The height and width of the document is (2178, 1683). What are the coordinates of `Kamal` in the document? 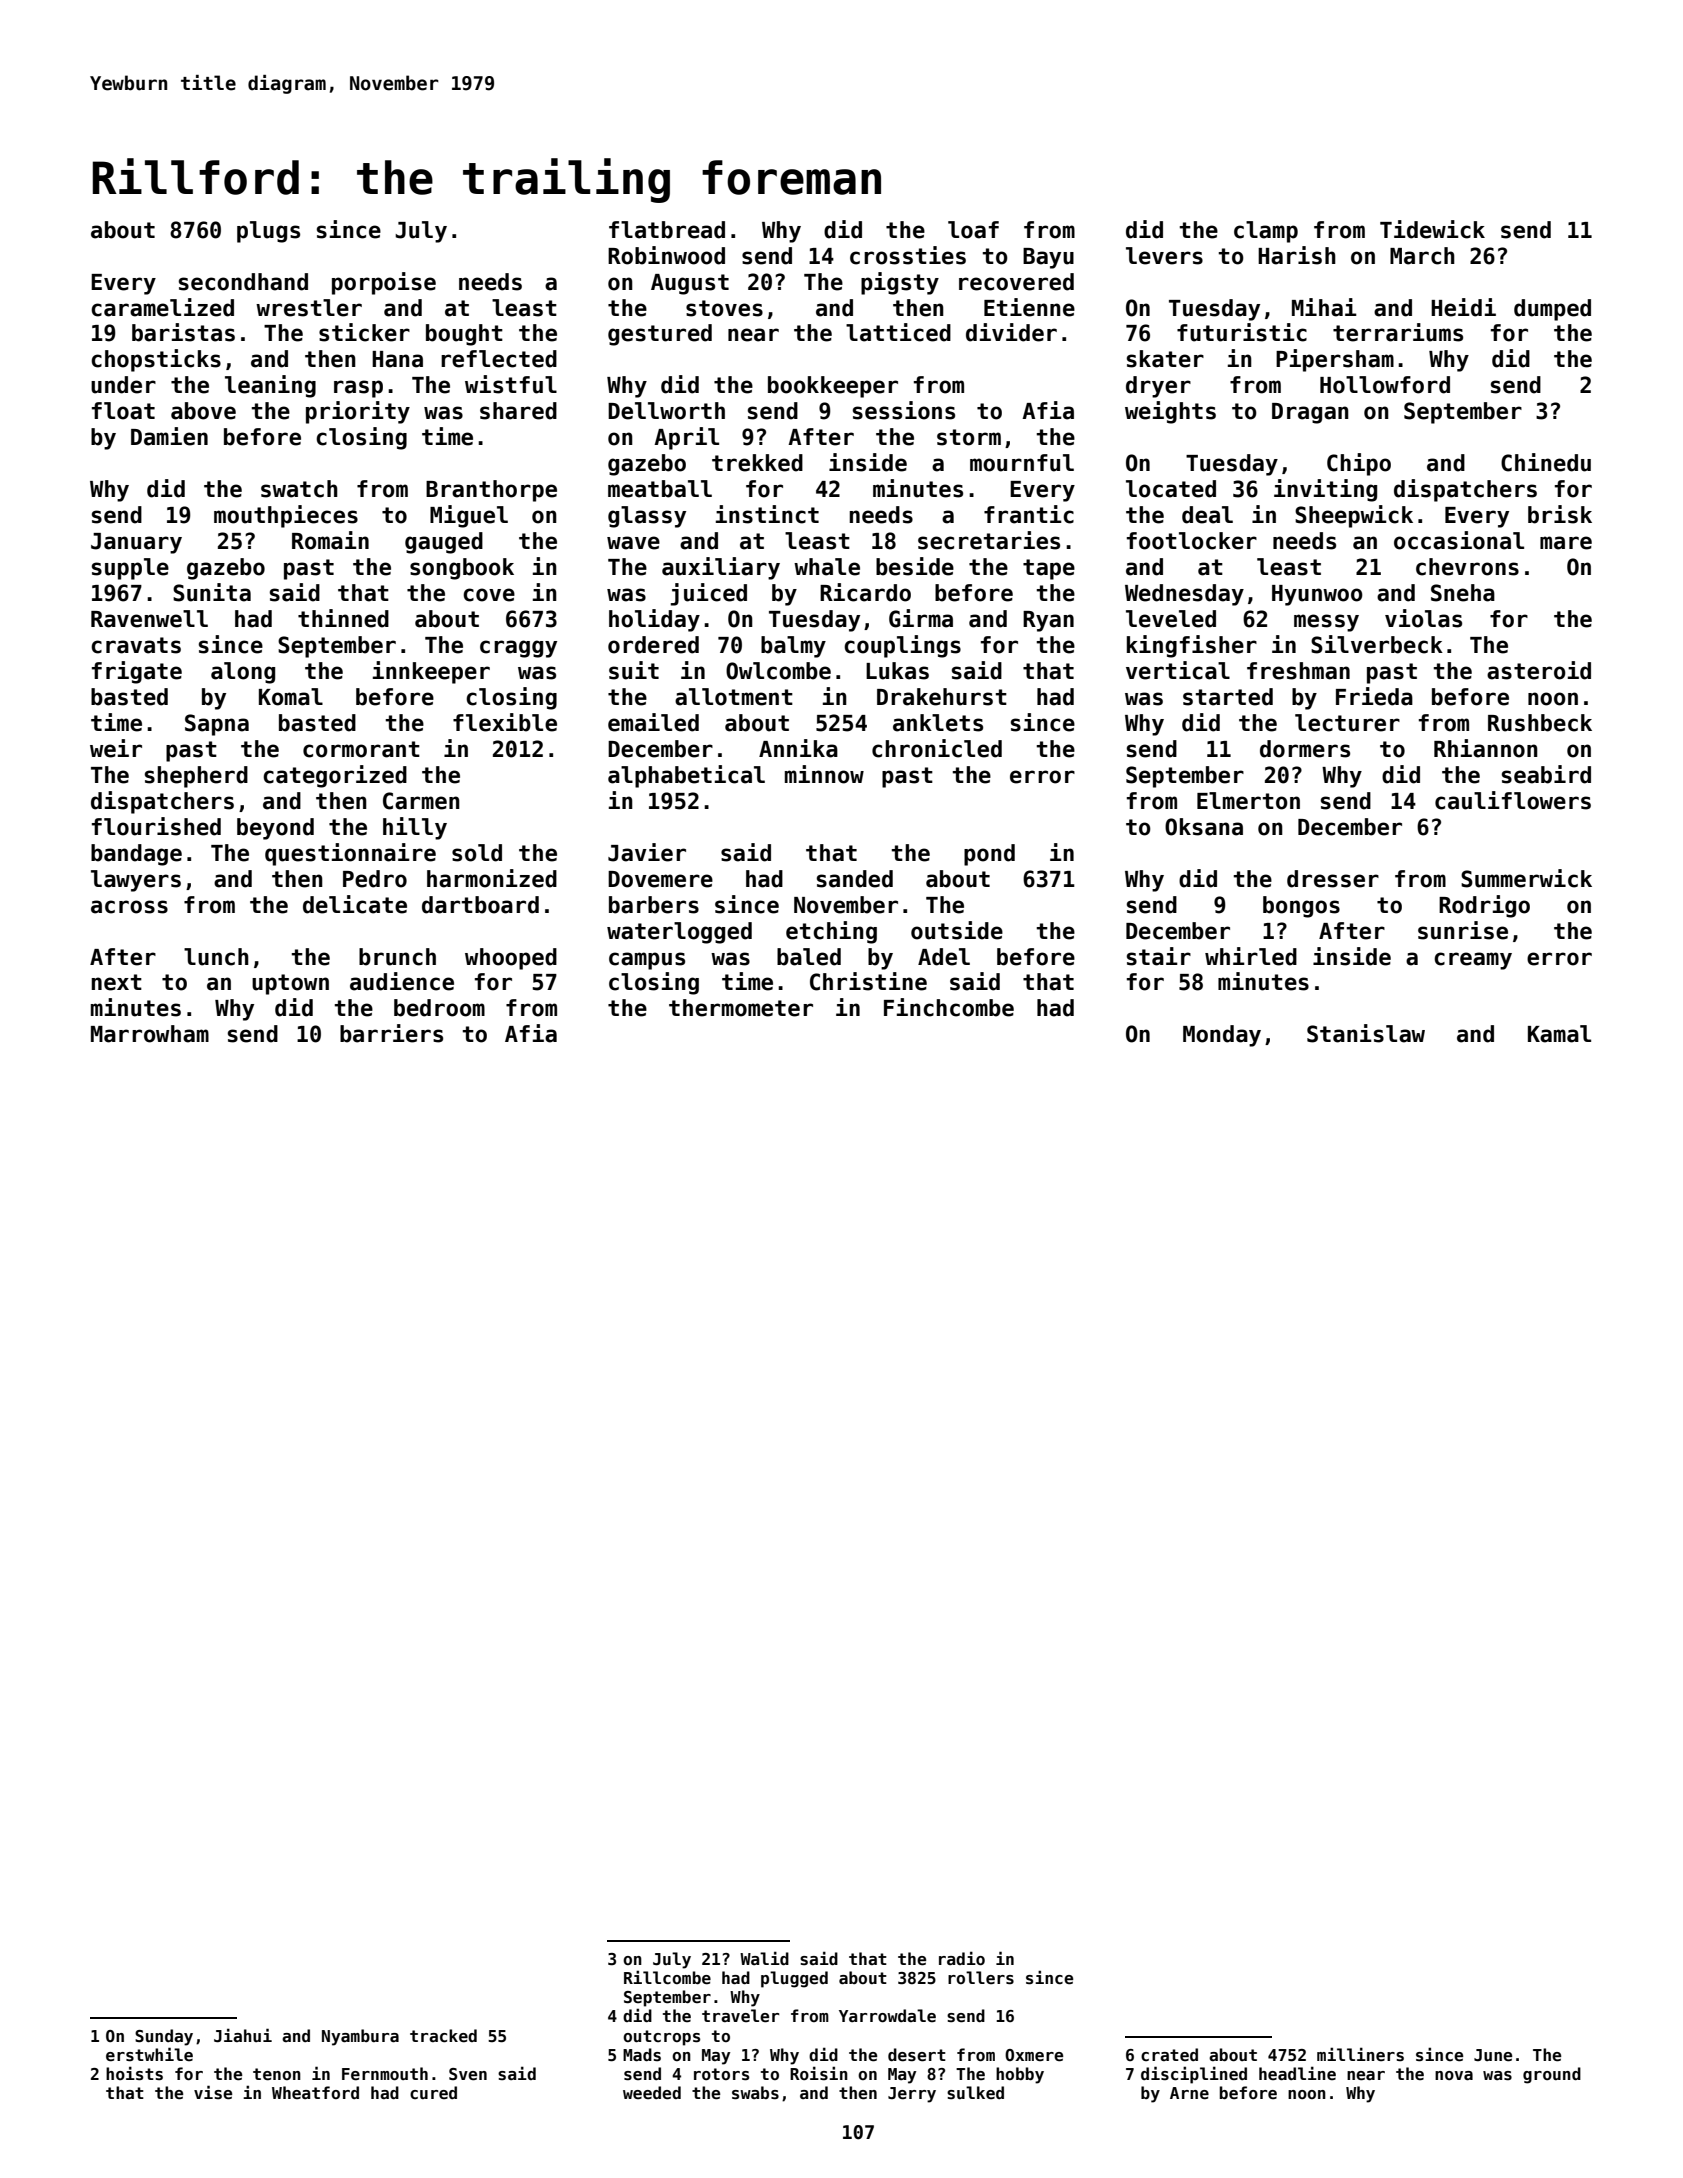 It's located at (1559, 1034).
